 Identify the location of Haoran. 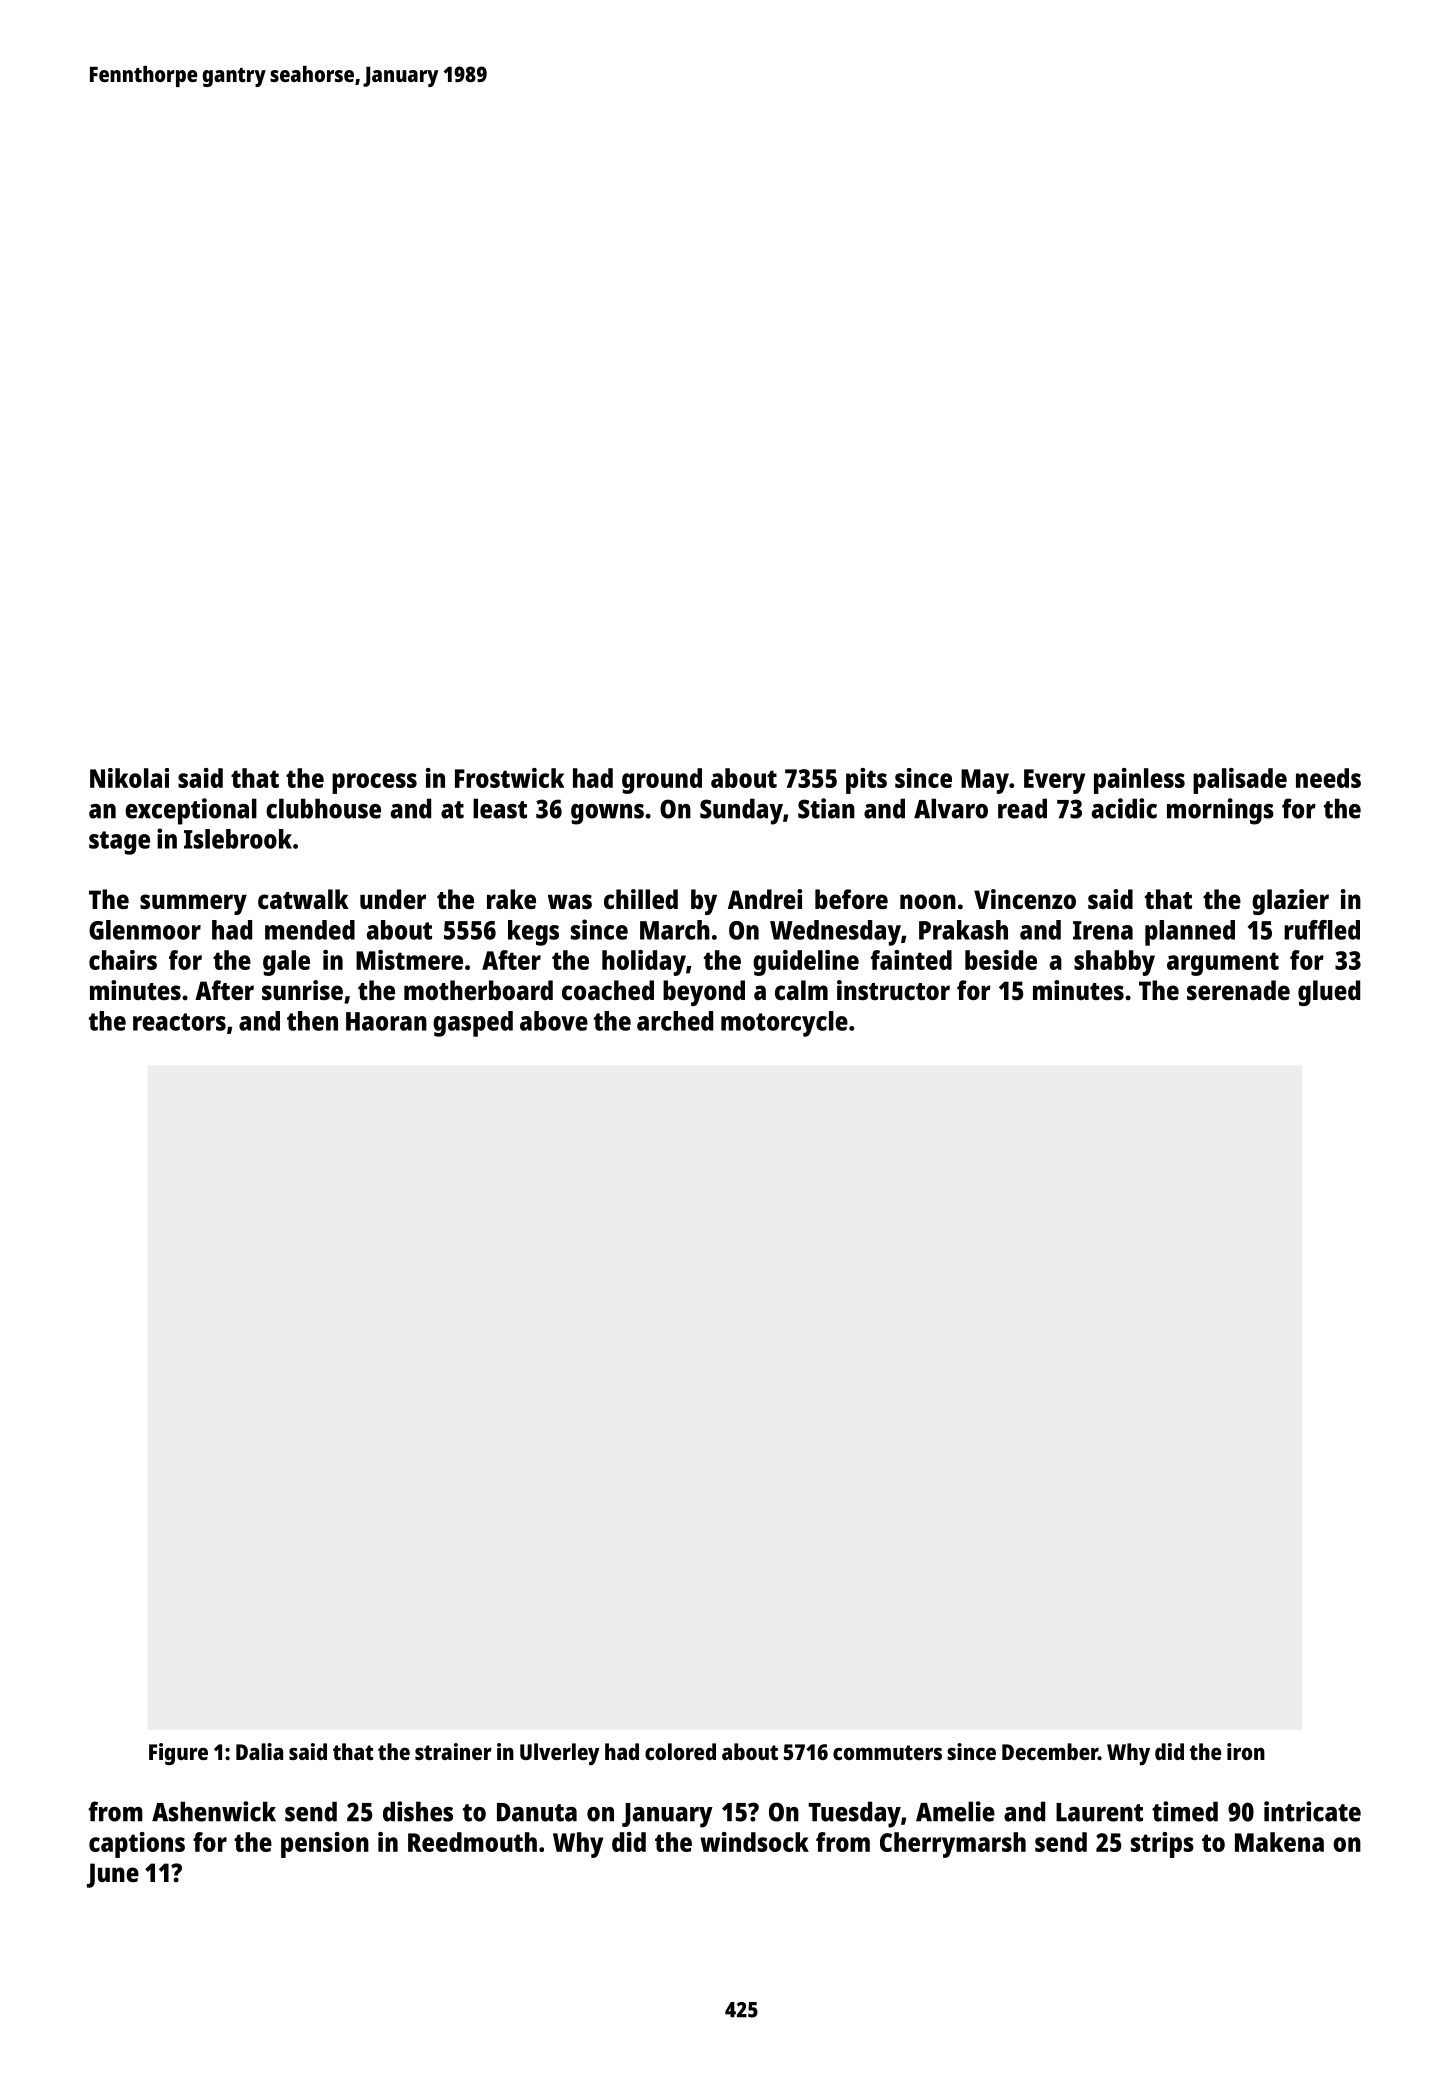
(386, 1021).
